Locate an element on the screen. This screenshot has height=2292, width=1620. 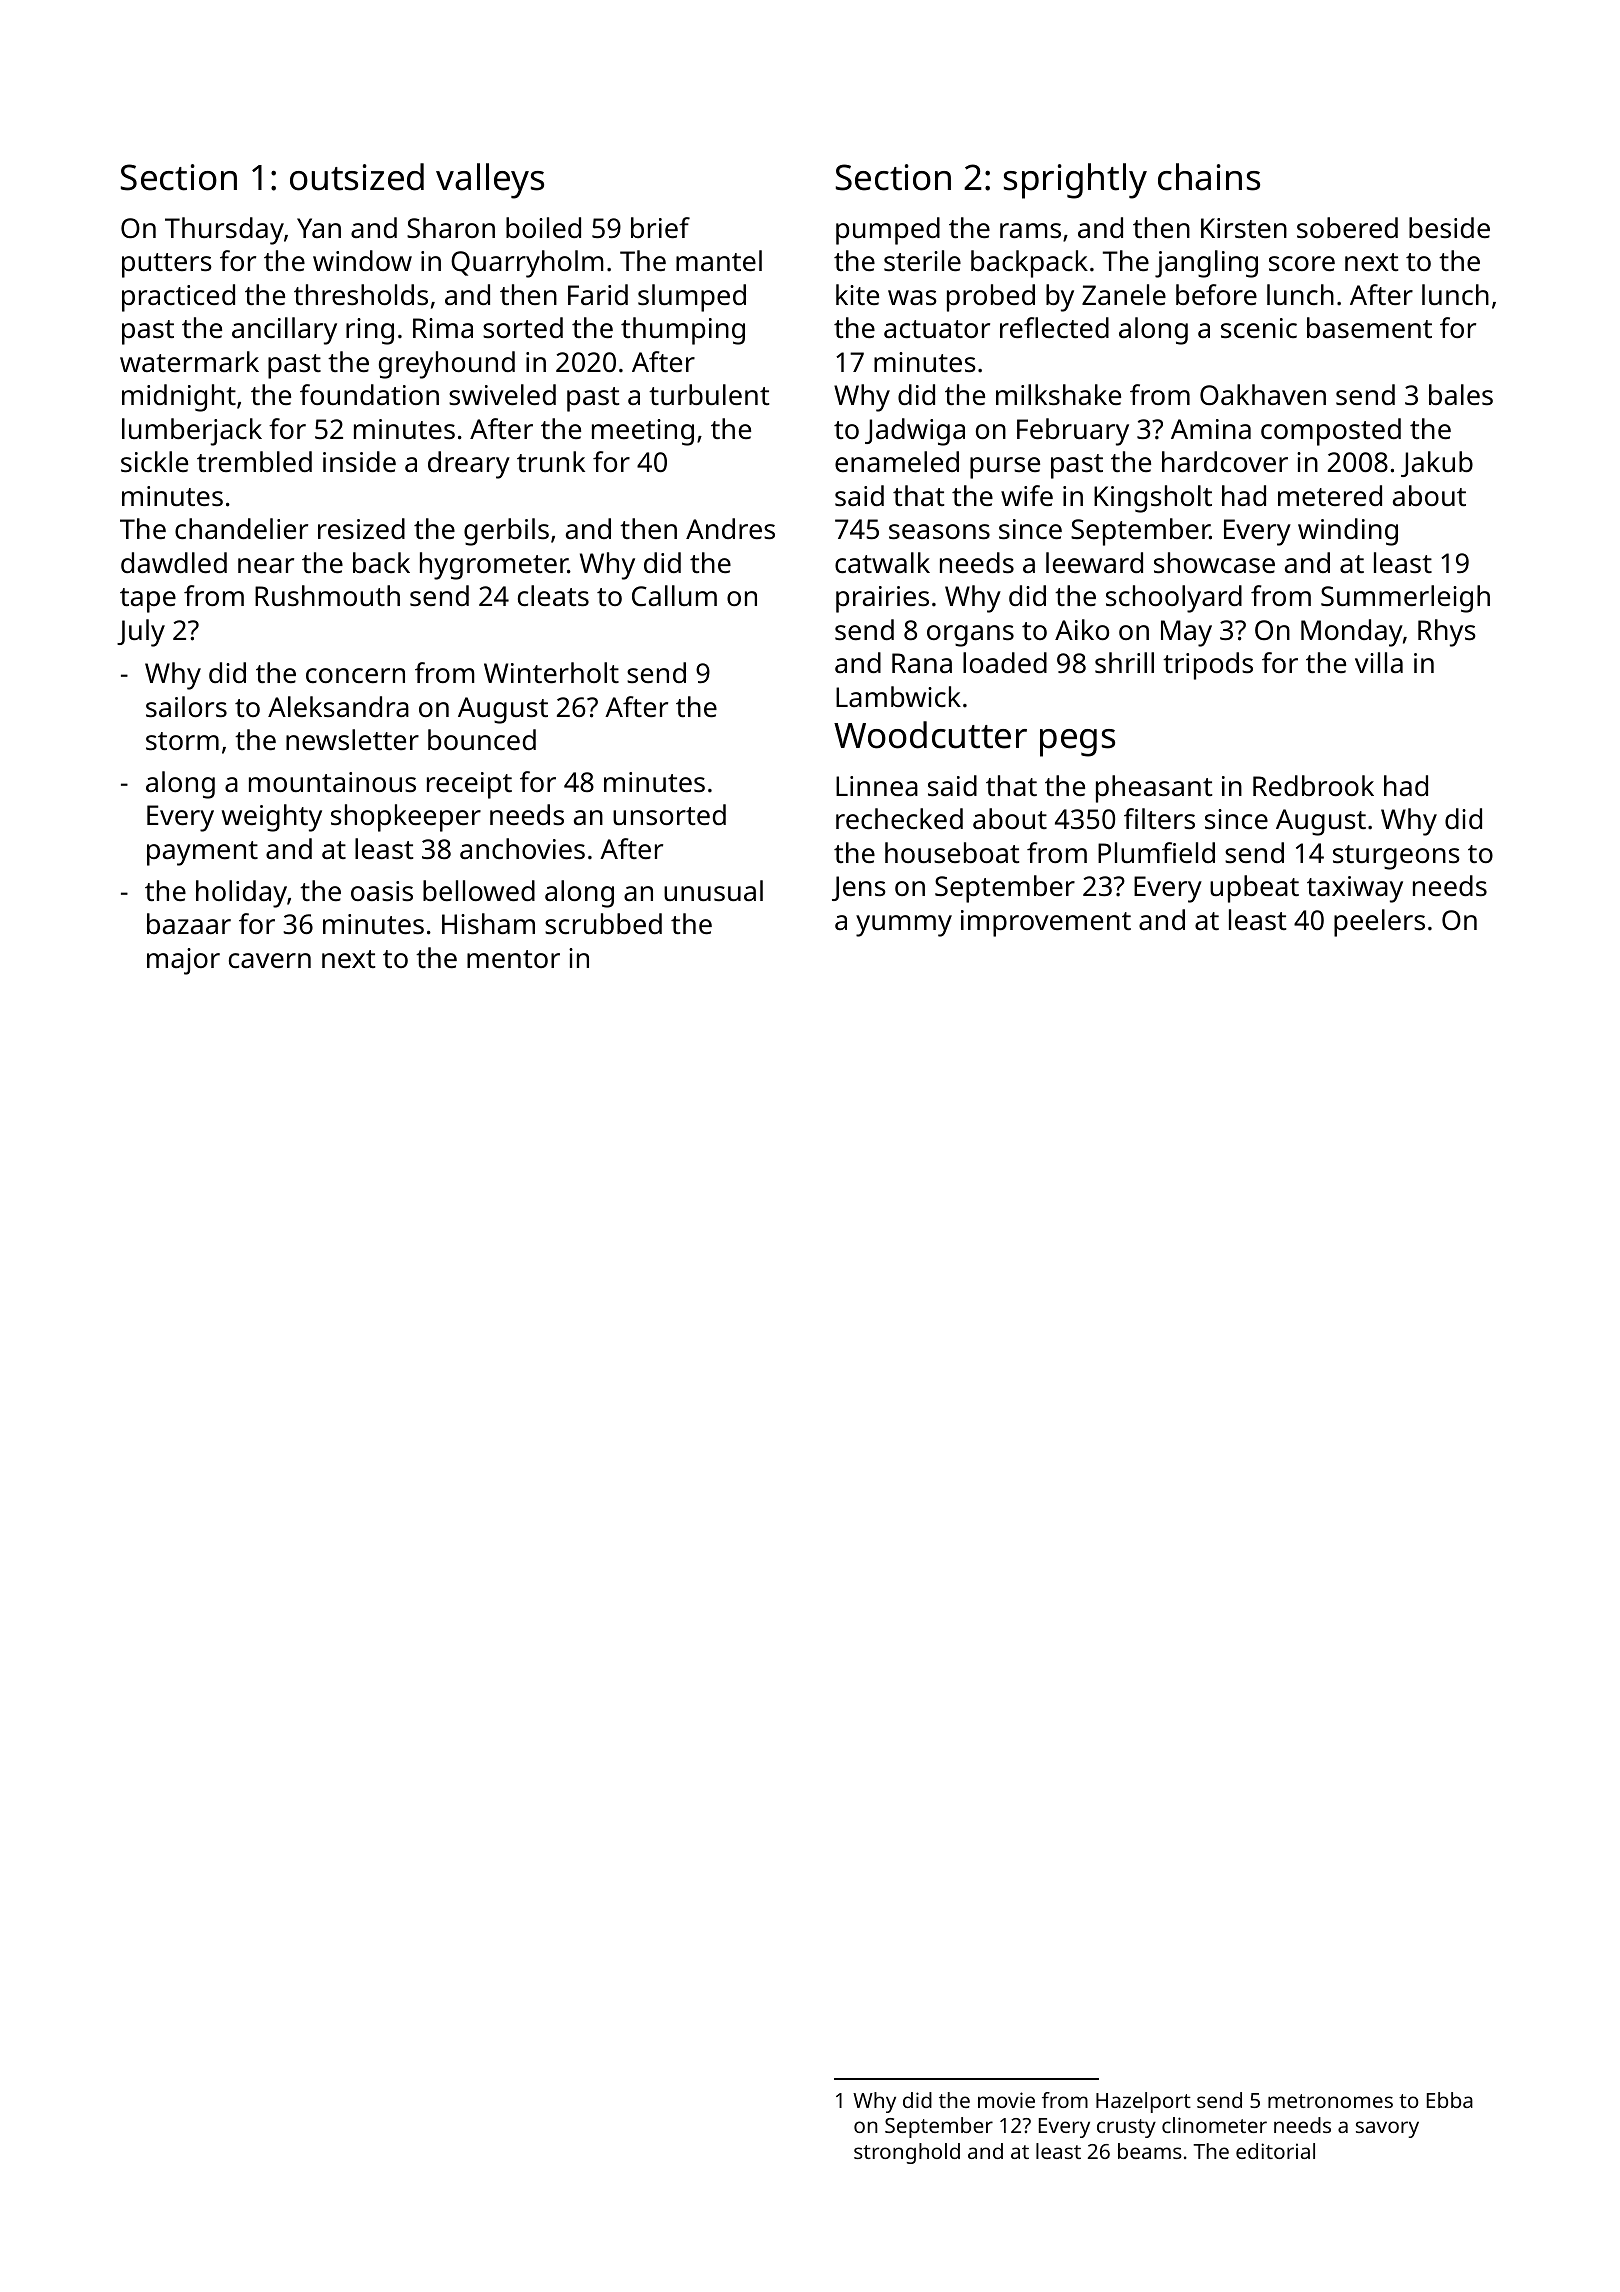
stronghold is located at coordinates (907, 2153).
